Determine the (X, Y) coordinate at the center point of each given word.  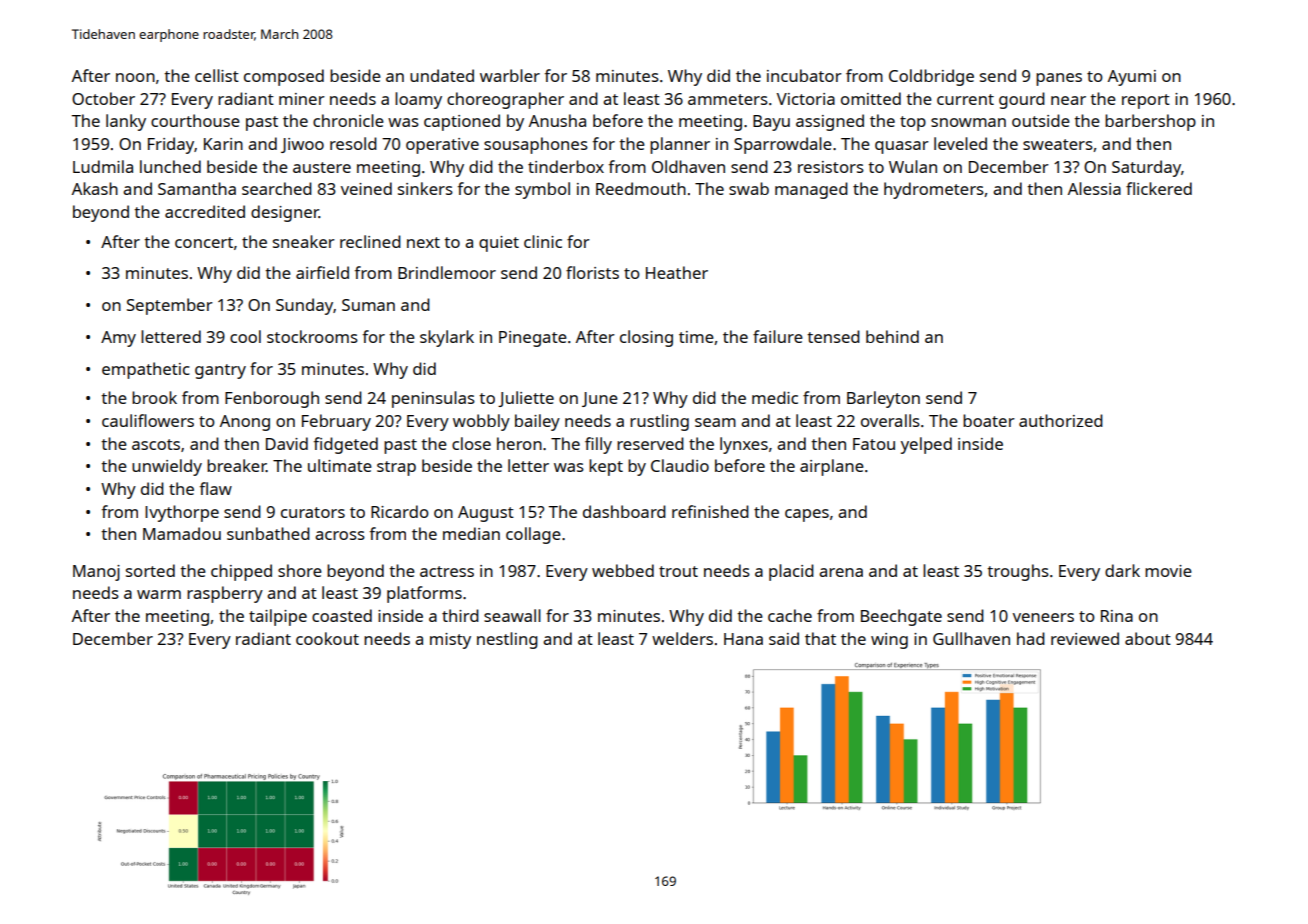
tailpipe (278, 617)
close (471, 443)
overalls (890, 420)
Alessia (1094, 188)
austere (322, 167)
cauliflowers (148, 420)
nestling (507, 640)
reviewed (1085, 638)
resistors (831, 167)
